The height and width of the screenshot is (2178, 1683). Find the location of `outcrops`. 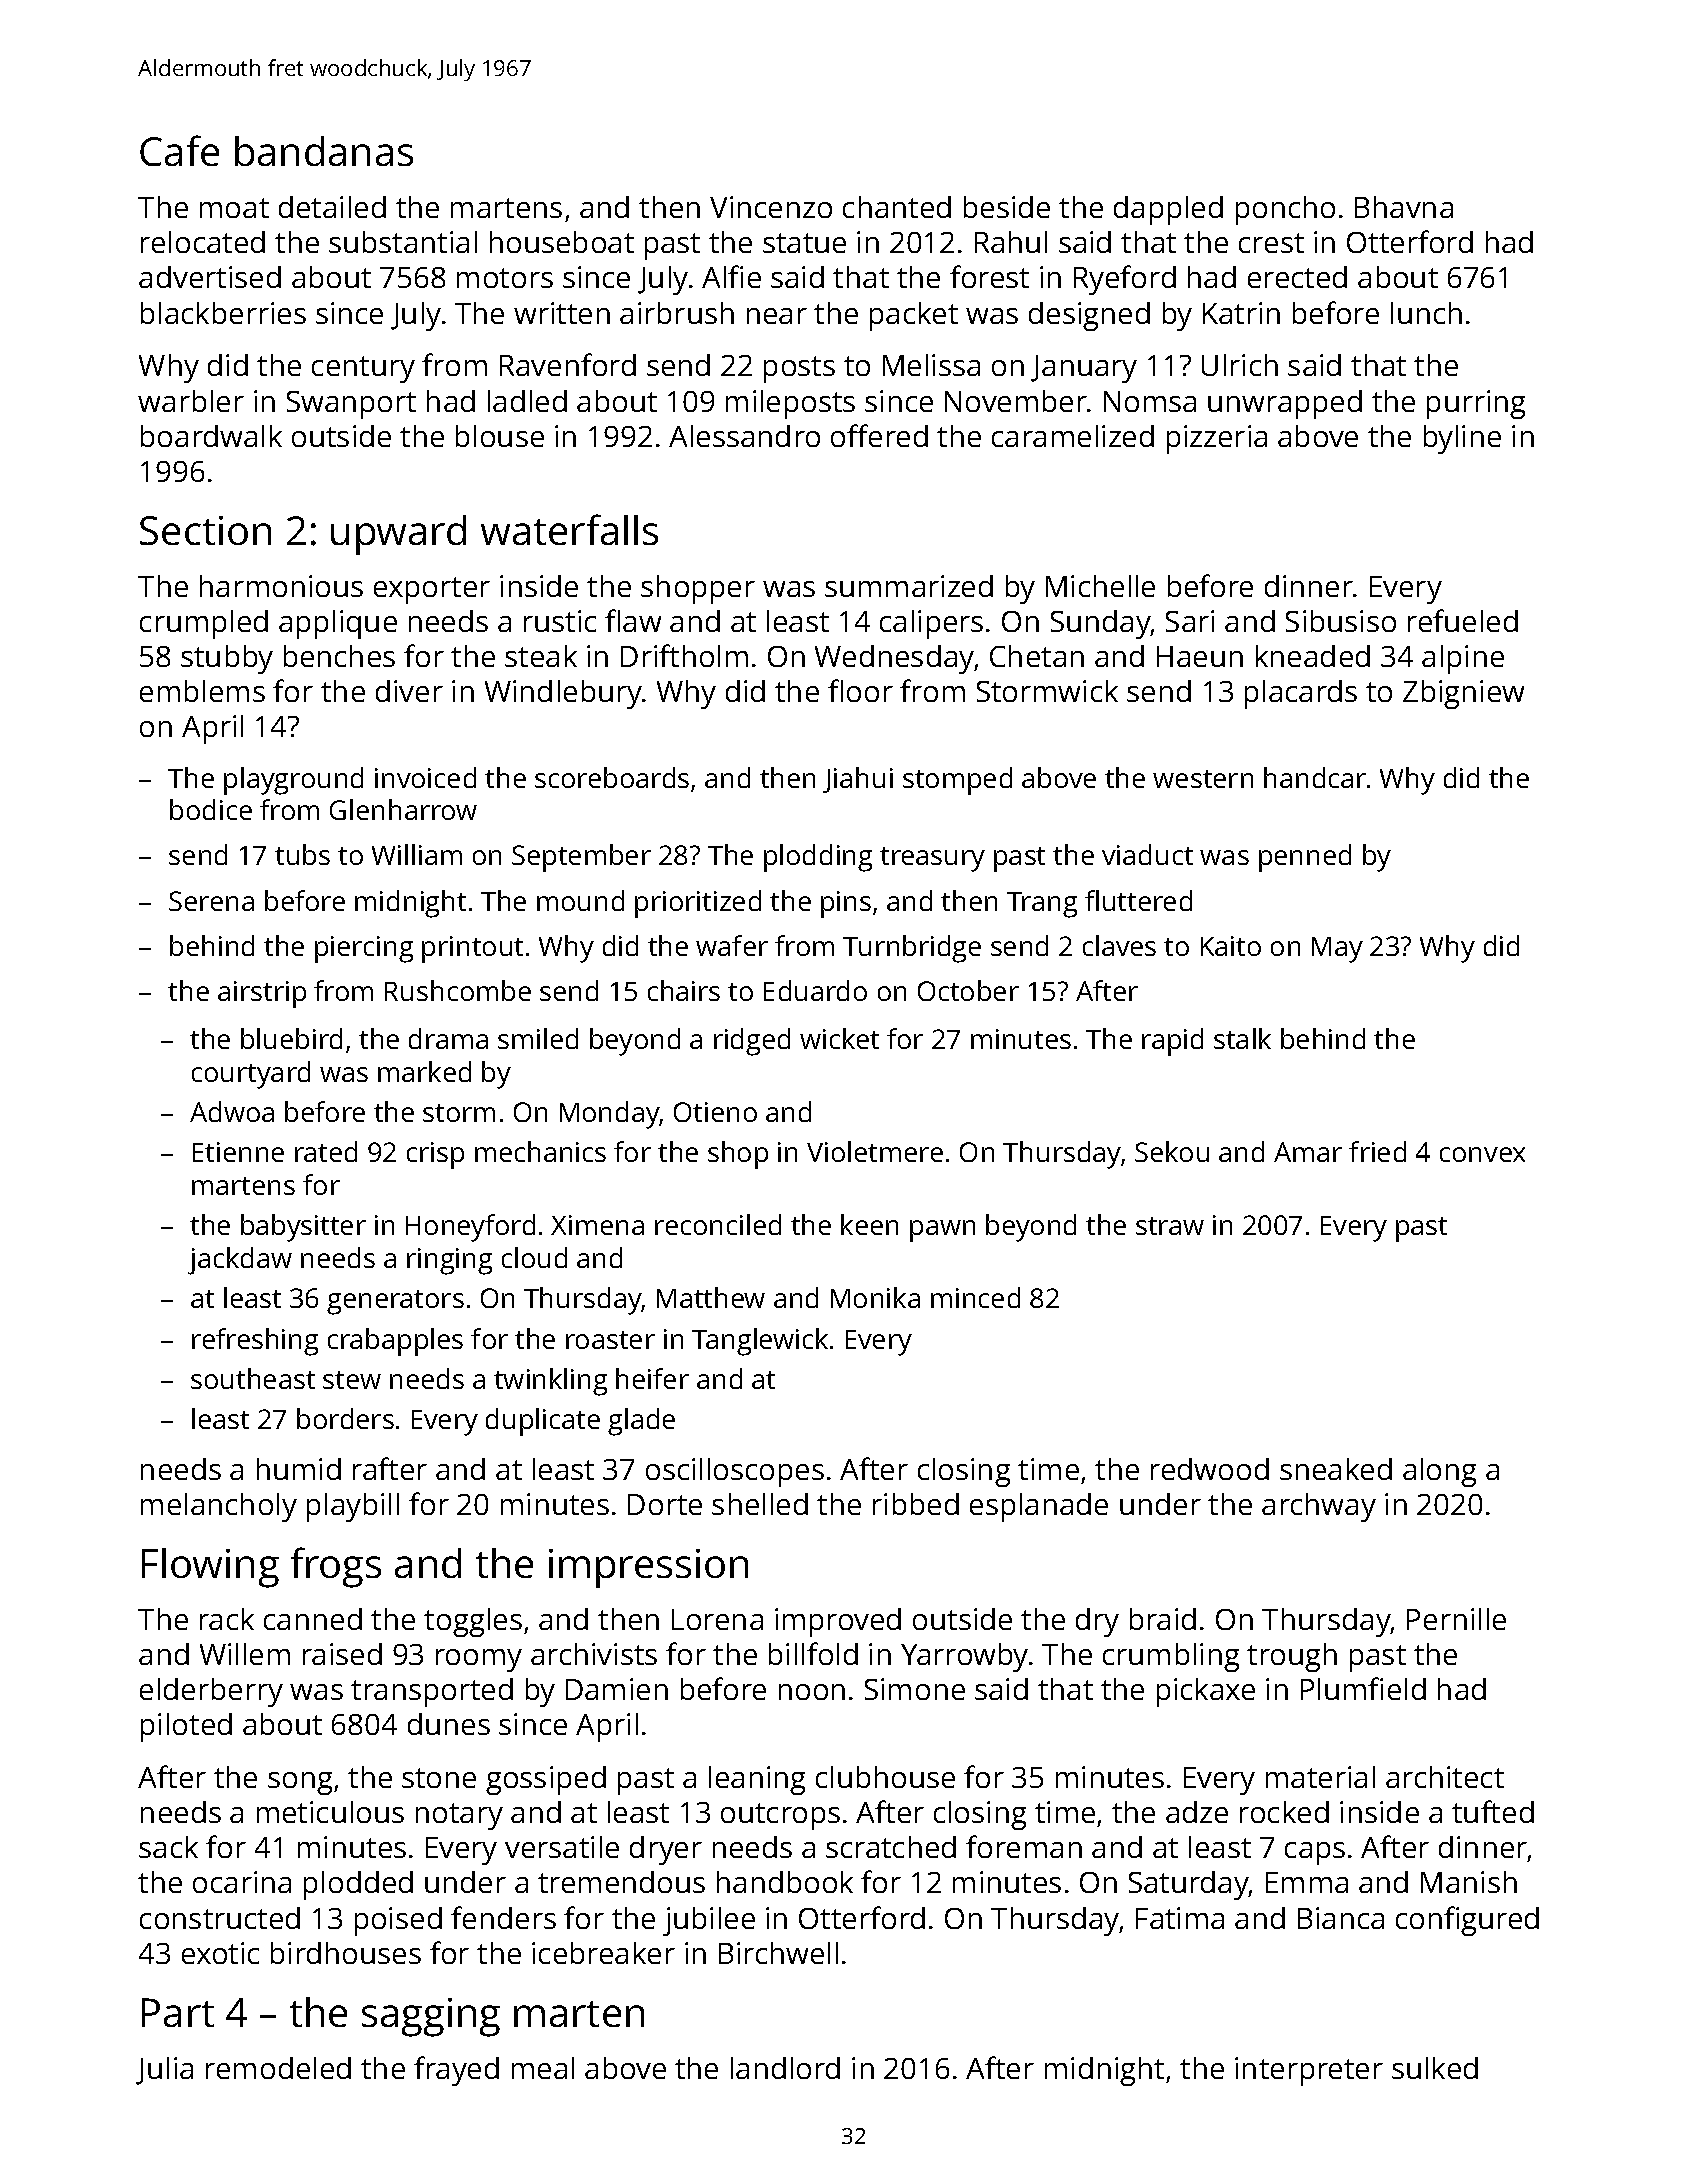

outcrops is located at coordinates (780, 1816).
